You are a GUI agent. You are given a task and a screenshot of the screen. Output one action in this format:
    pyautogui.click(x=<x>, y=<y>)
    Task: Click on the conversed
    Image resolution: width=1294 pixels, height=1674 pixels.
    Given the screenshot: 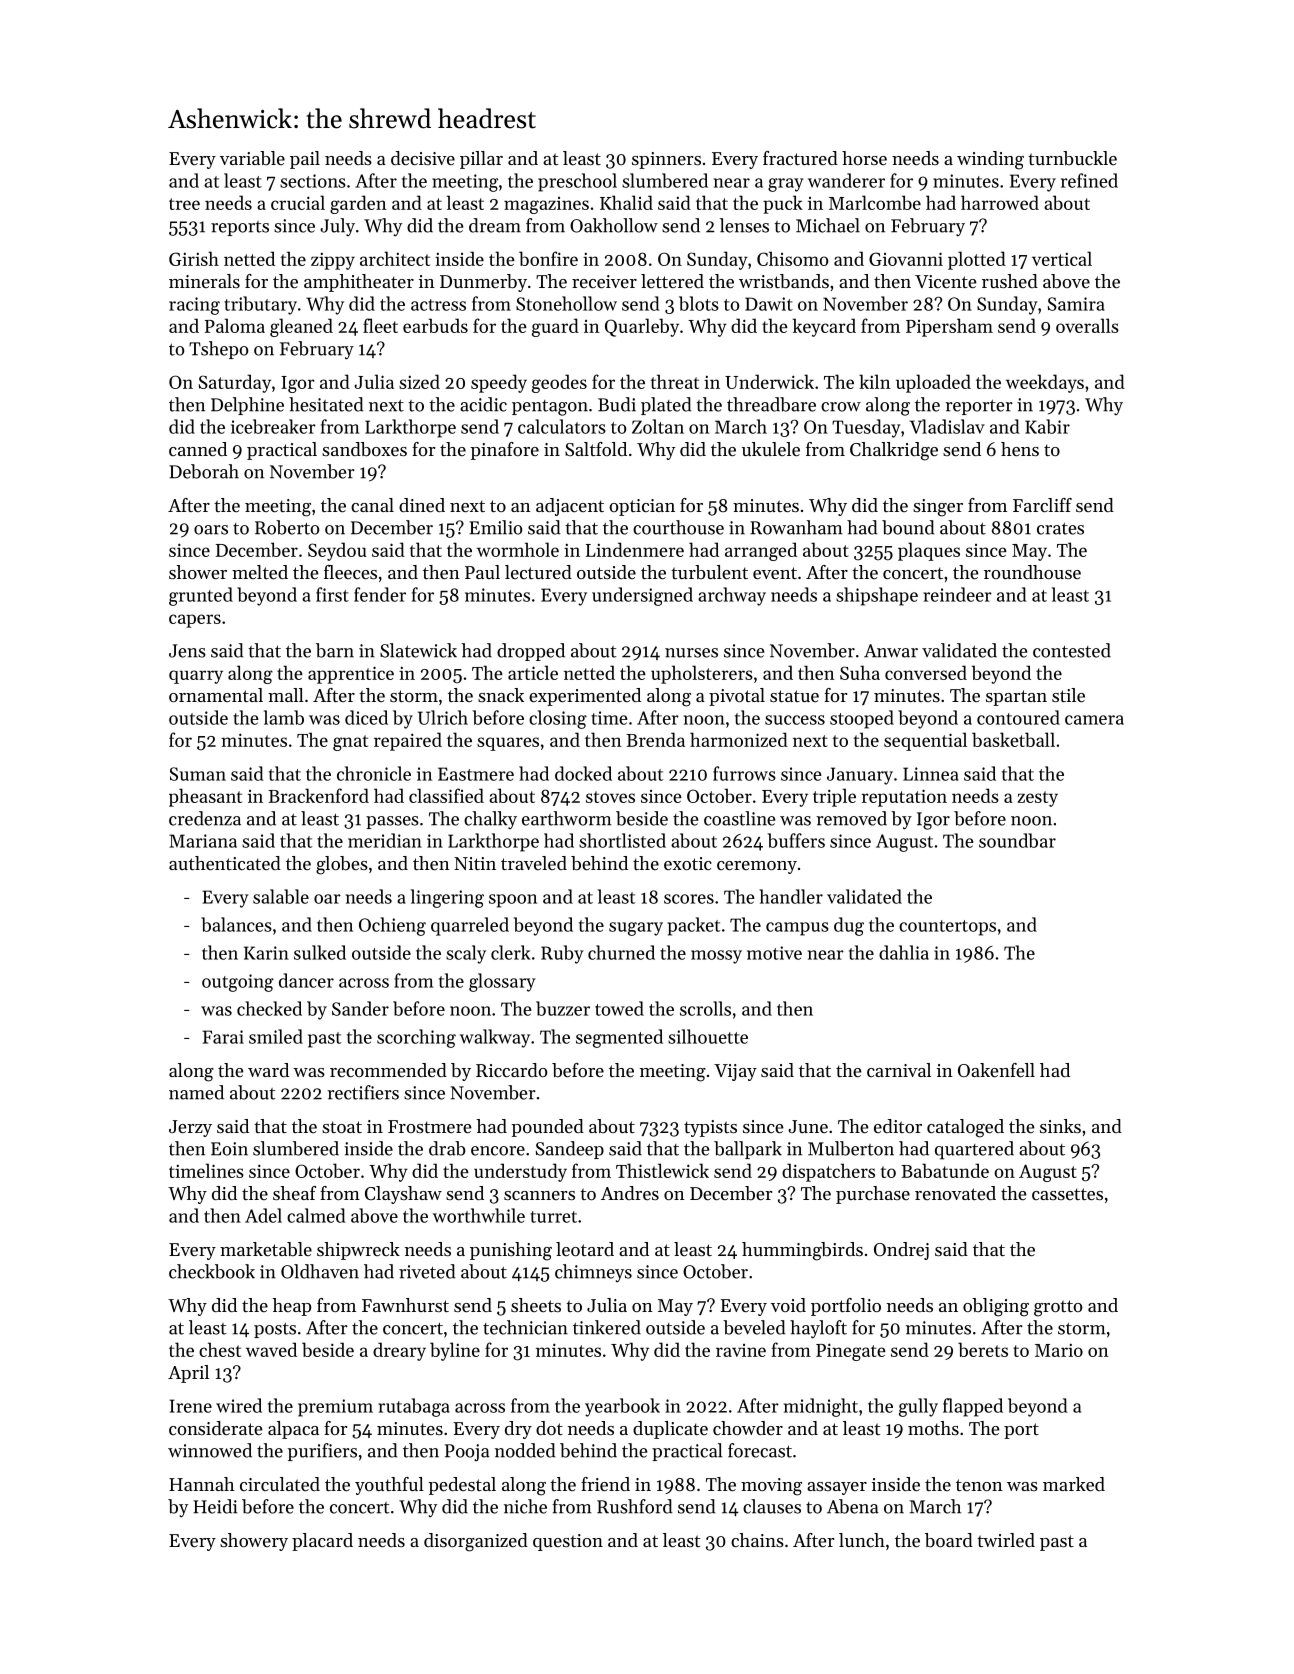 What is the action you would take?
    pyautogui.click(x=926, y=672)
